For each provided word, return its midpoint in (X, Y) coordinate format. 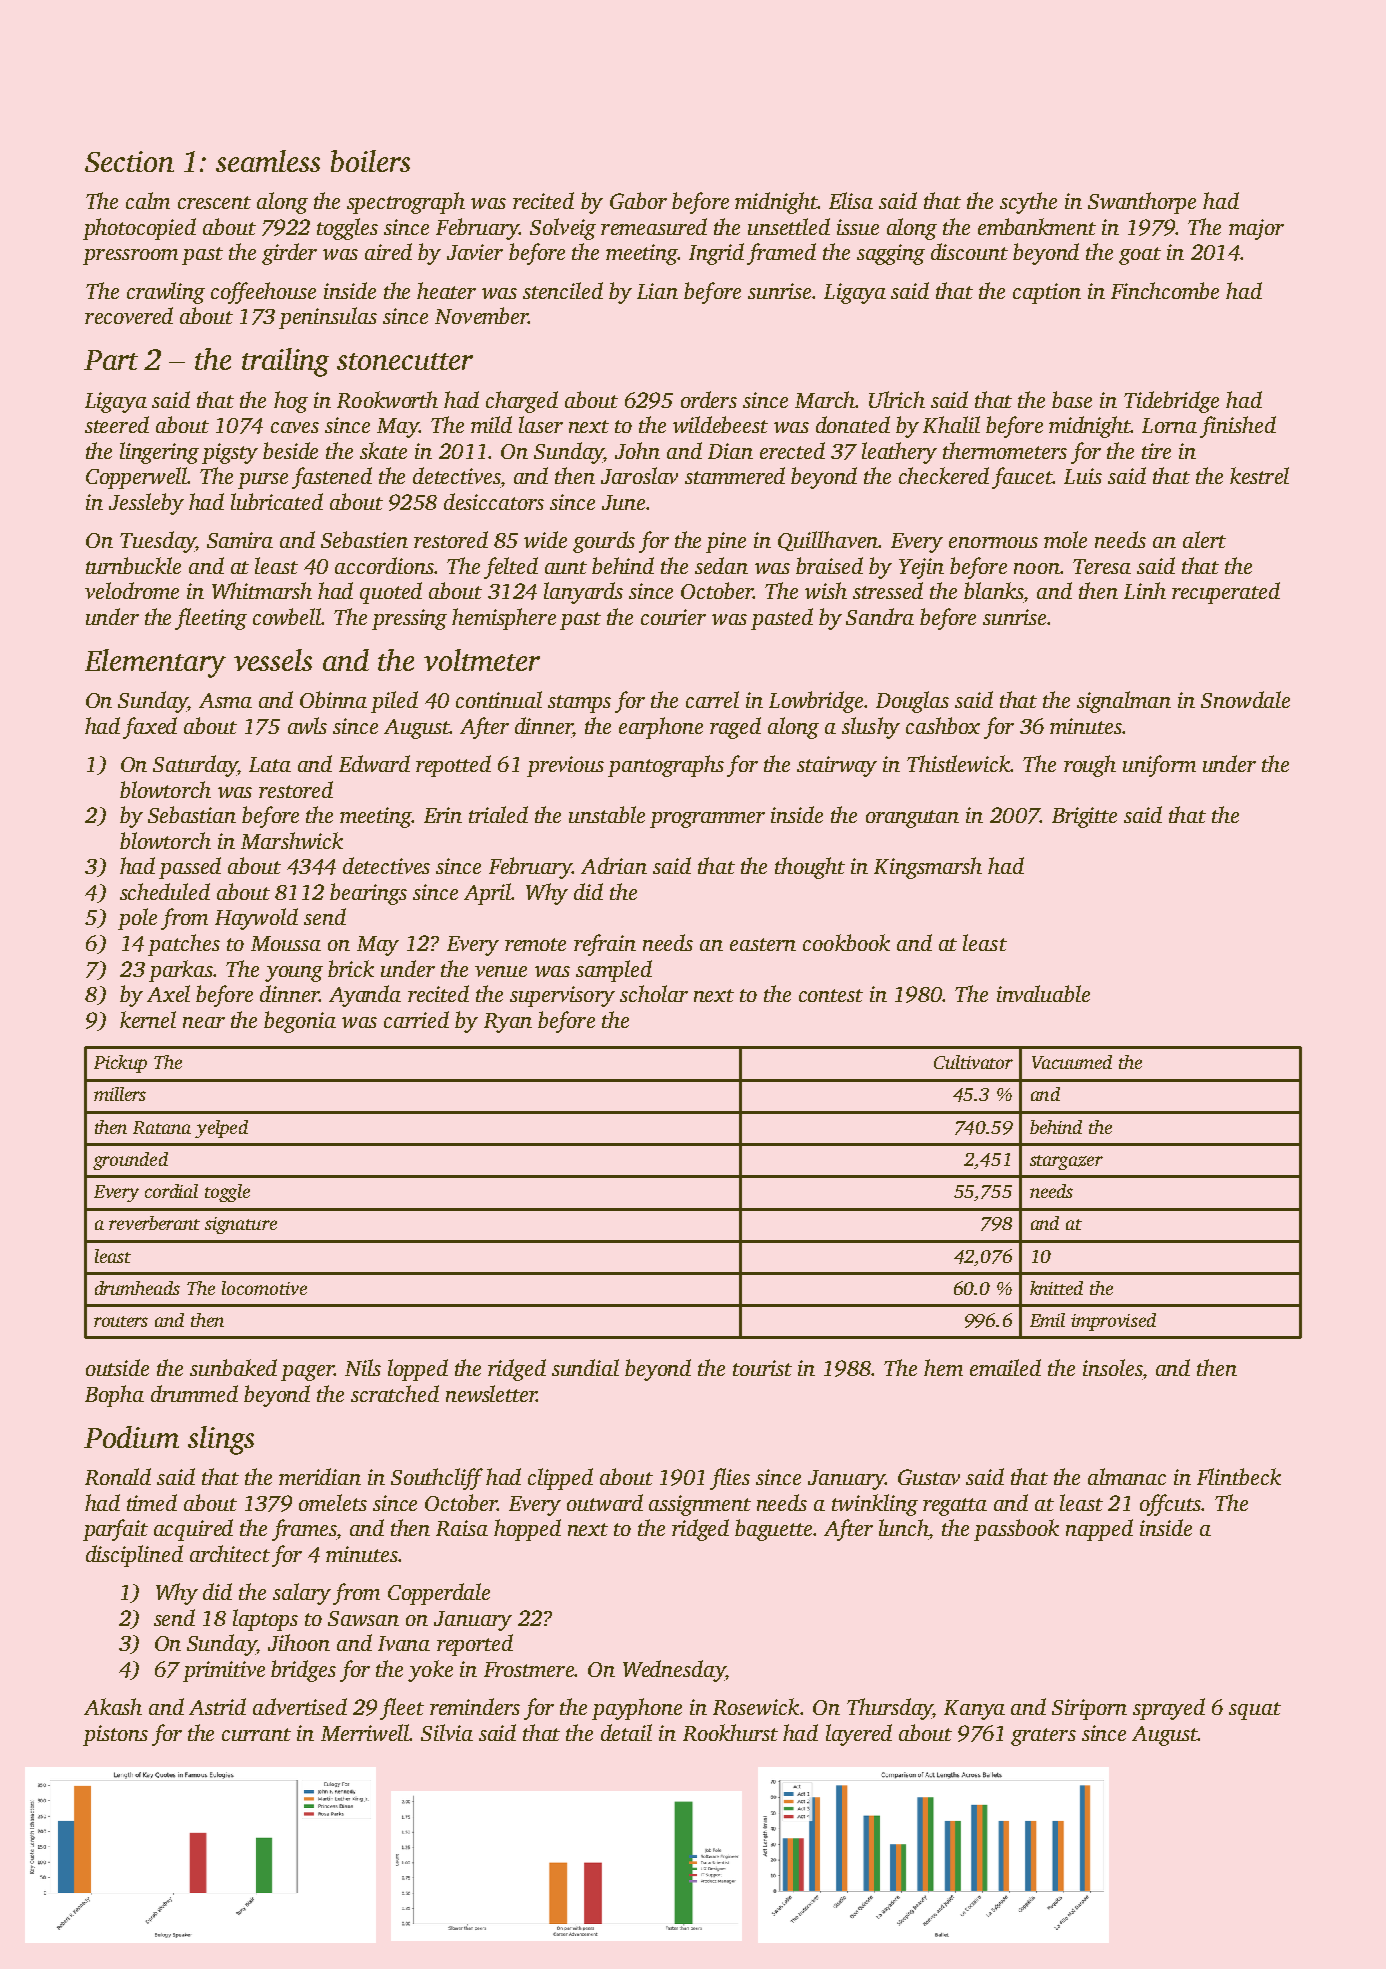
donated (853, 424)
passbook (1016, 1530)
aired (388, 251)
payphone (637, 1709)
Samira (240, 540)
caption (1047, 293)
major (1256, 229)
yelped (221, 1129)
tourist (762, 1368)
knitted (1056, 1288)
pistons (115, 1735)
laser (541, 424)
